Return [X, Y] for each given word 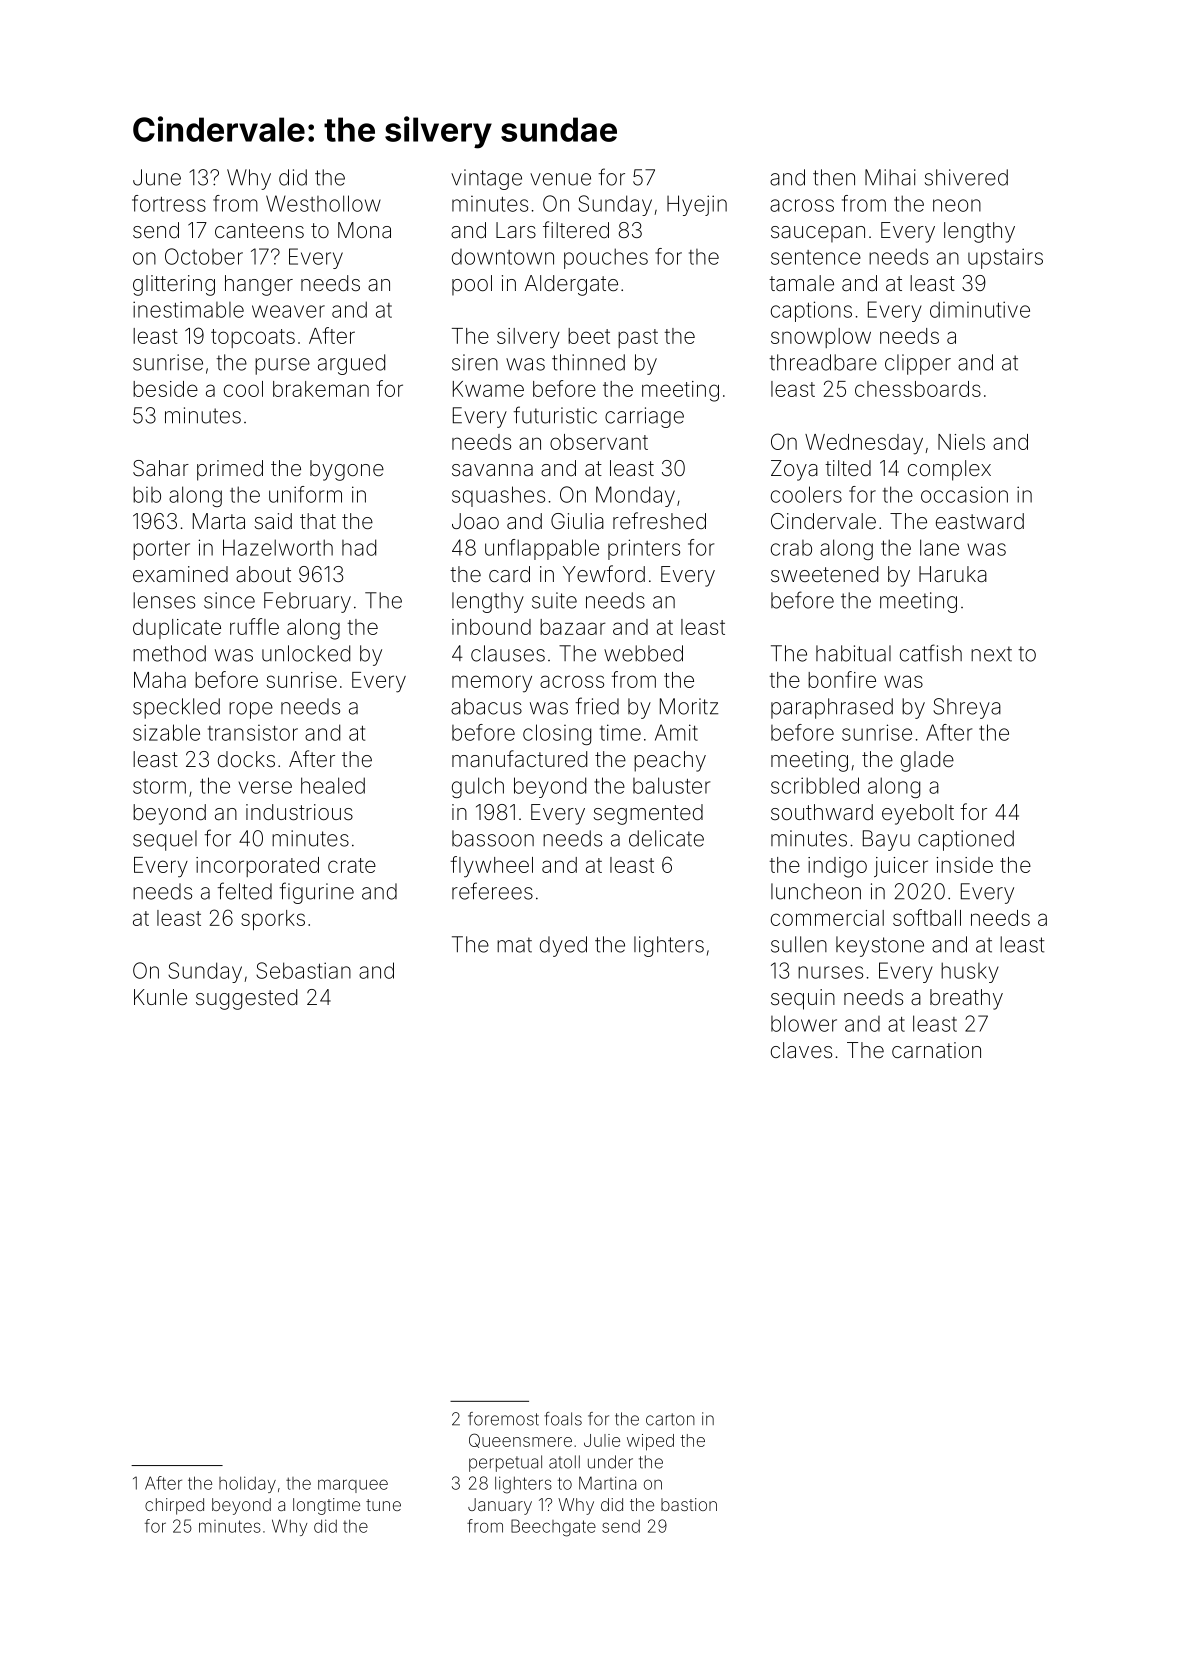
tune [383, 1505]
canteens [259, 231]
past [638, 338]
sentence [816, 257]
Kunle [160, 997]
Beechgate [553, 1528]
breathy [966, 999]
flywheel [492, 867]
